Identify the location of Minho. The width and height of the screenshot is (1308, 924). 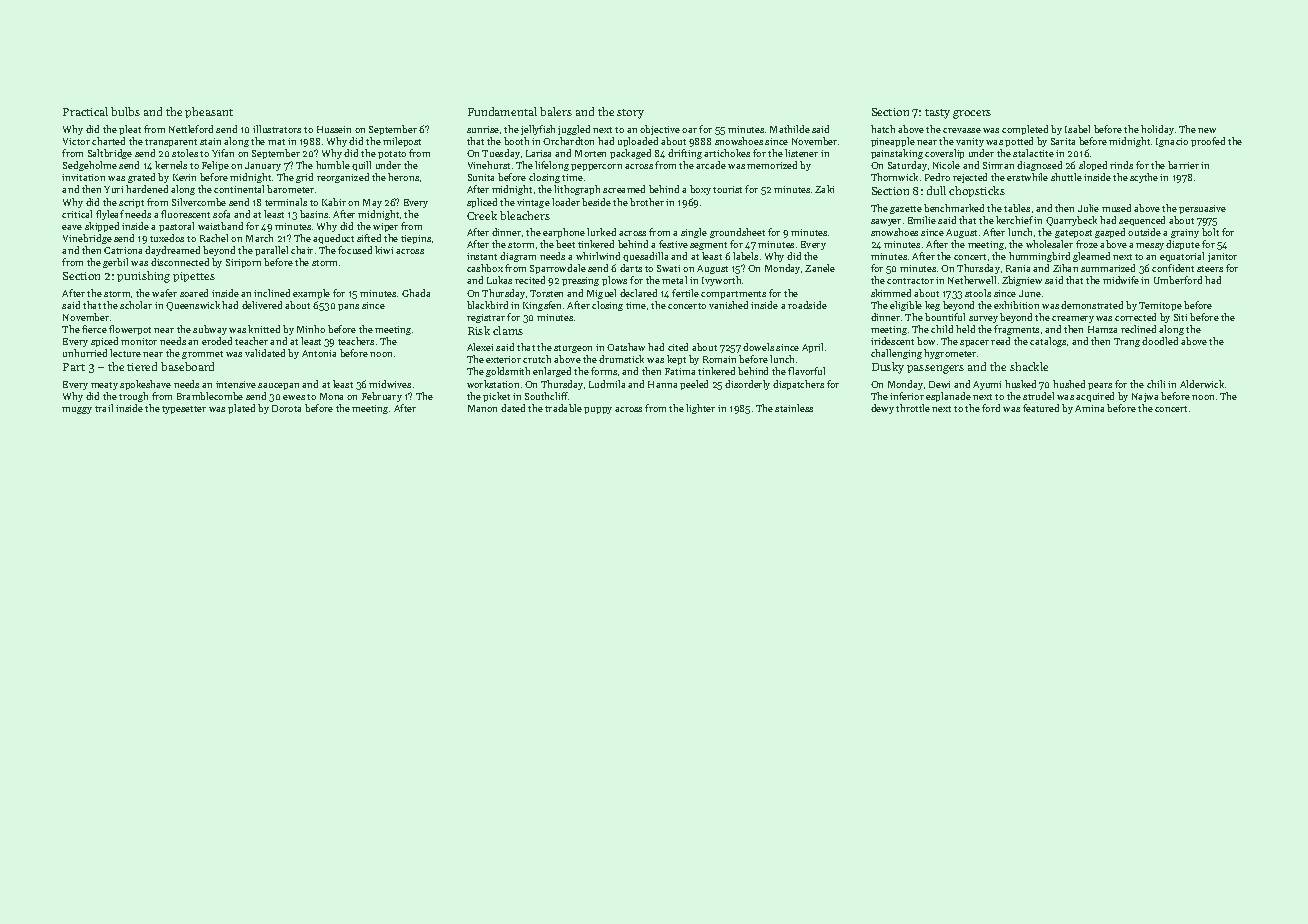
(311, 329).
